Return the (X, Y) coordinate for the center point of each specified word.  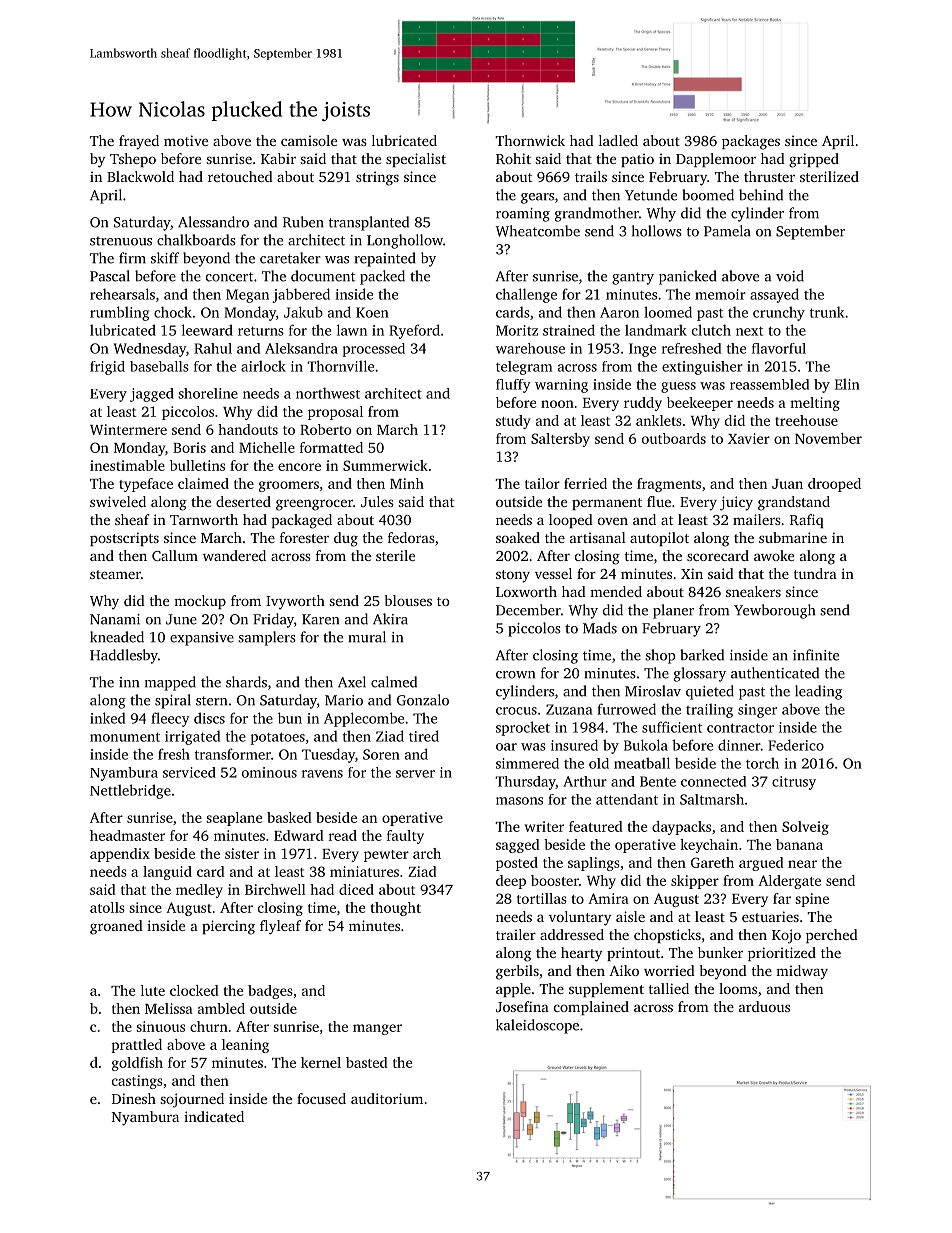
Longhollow (405, 241)
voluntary (580, 918)
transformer (233, 754)
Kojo (786, 936)
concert (229, 277)
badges (270, 992)
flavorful (779, 348)
